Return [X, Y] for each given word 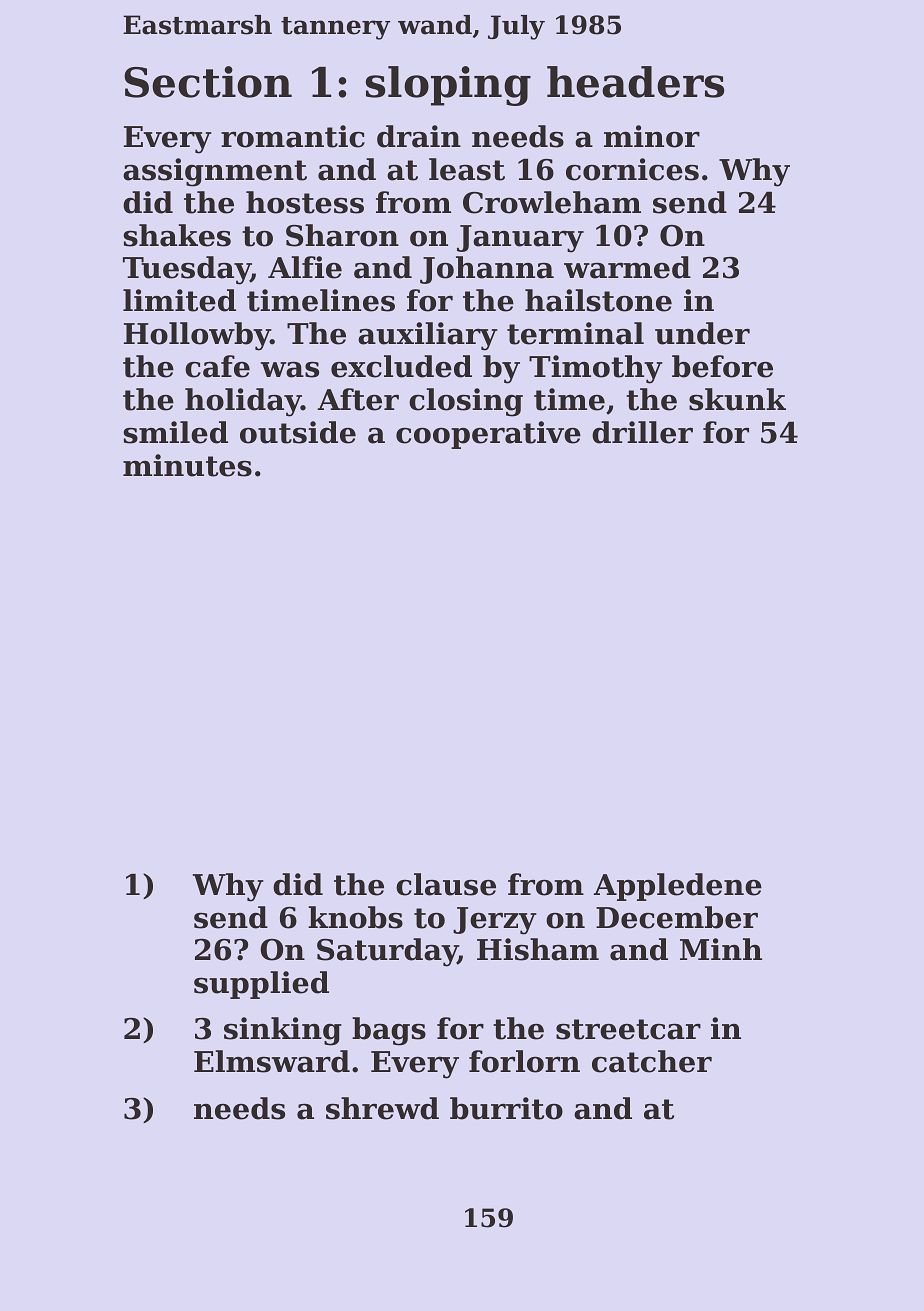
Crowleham [552, 202]
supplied [261, 985]
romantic [293, 136]
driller [642, 432]
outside [298, 432]
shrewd [382, 1108]
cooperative [488, 435]
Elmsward [272, 1061]
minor [652, 136]
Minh [721, 949]
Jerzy [495, 921]
